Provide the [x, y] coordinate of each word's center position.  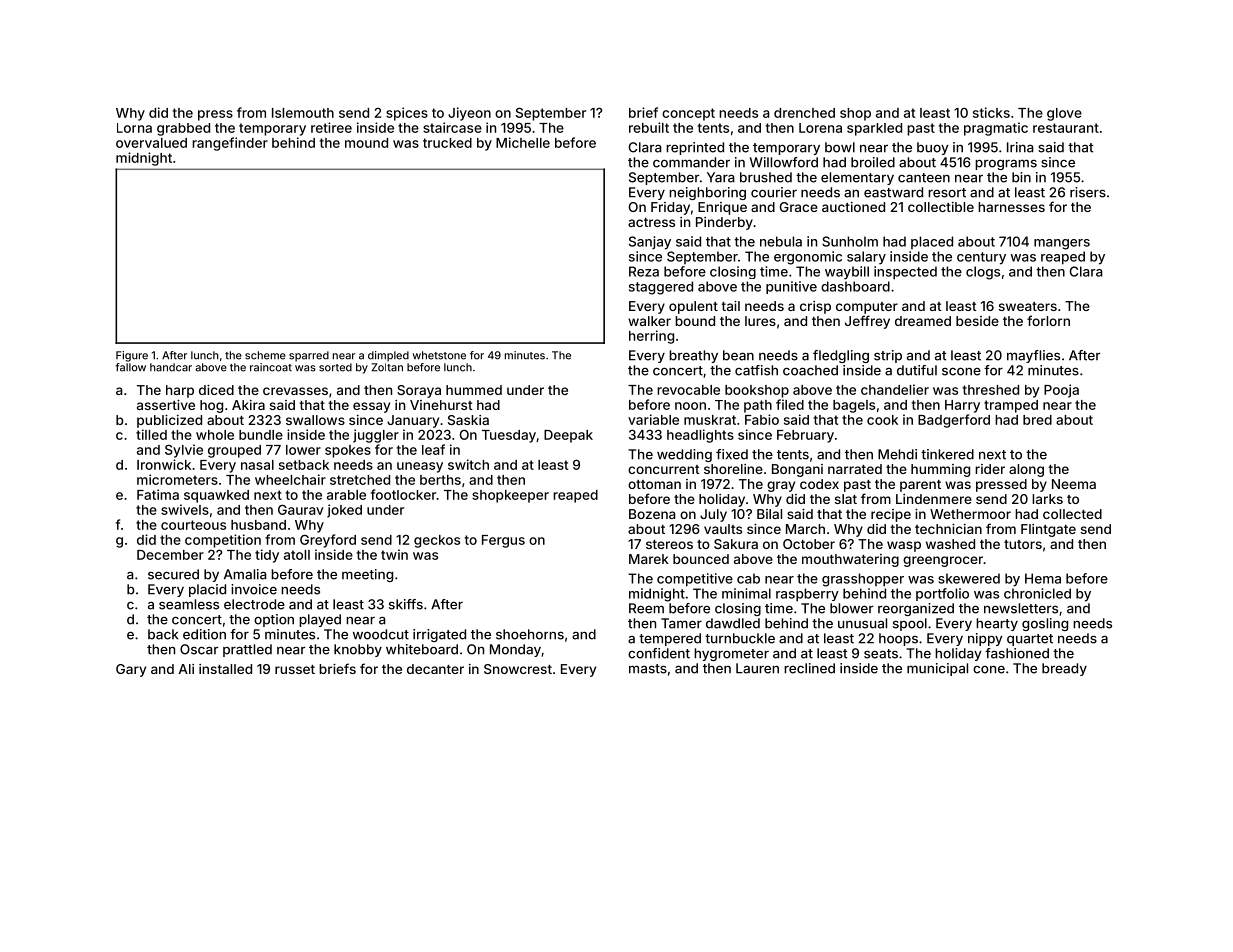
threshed [991, 390]
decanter [435, 669]
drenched [804, 113]
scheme [265, 355]
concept [688, 114]
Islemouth [303, 113]
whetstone [439, 355]
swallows [315, 420]
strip [888, 356]
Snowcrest [518, 669]
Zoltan [387, 367]
